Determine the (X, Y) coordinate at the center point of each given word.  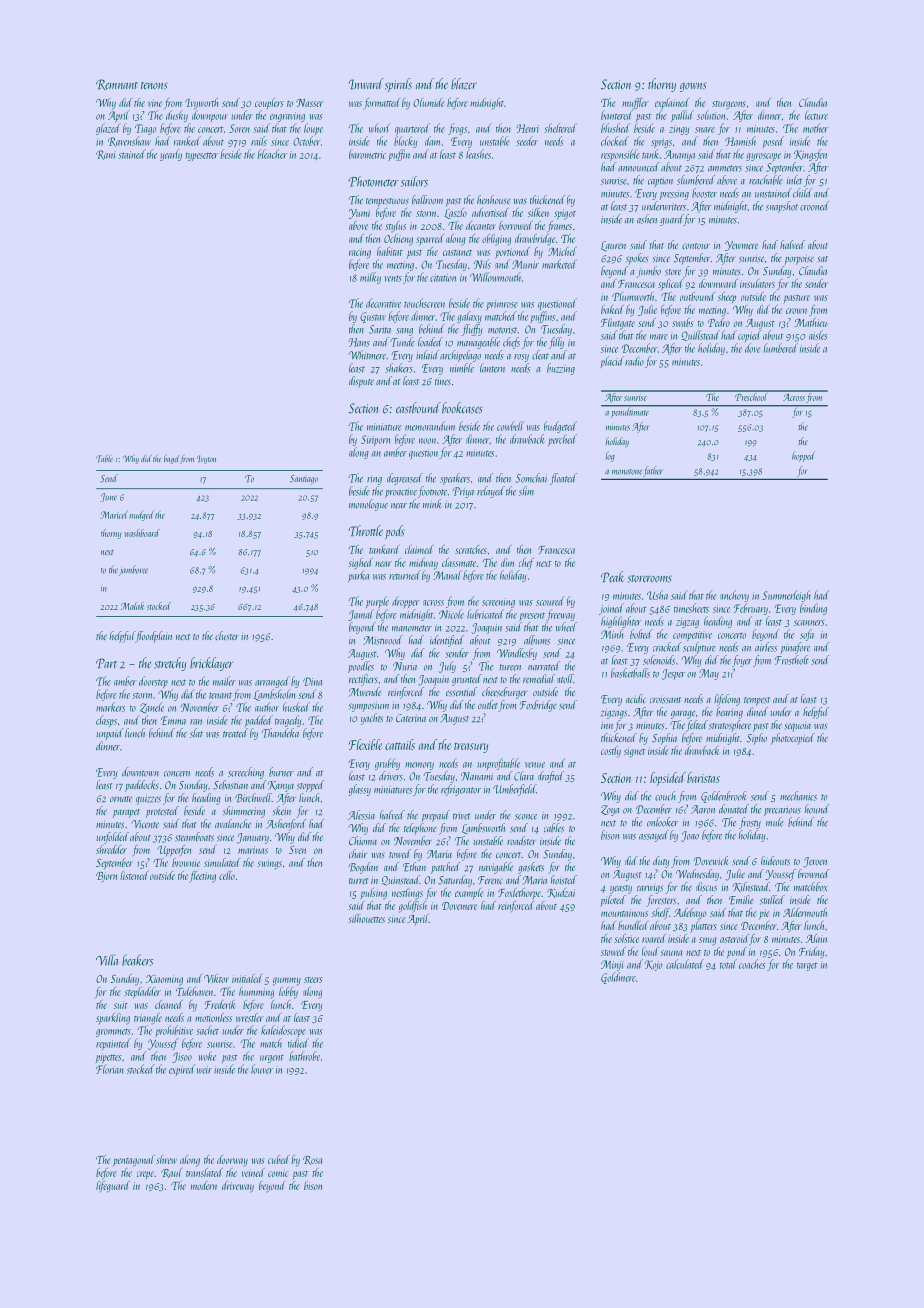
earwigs (650, 889)
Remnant (117, 85)
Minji (612, 965)
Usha (657, 595)
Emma (173, 720)
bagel (172, 459)
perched (562, 440)
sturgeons (729, 105)
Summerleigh (786, 596)
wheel (566, 627)
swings (269, 864)
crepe (145, 1175)
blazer (464, 84)
